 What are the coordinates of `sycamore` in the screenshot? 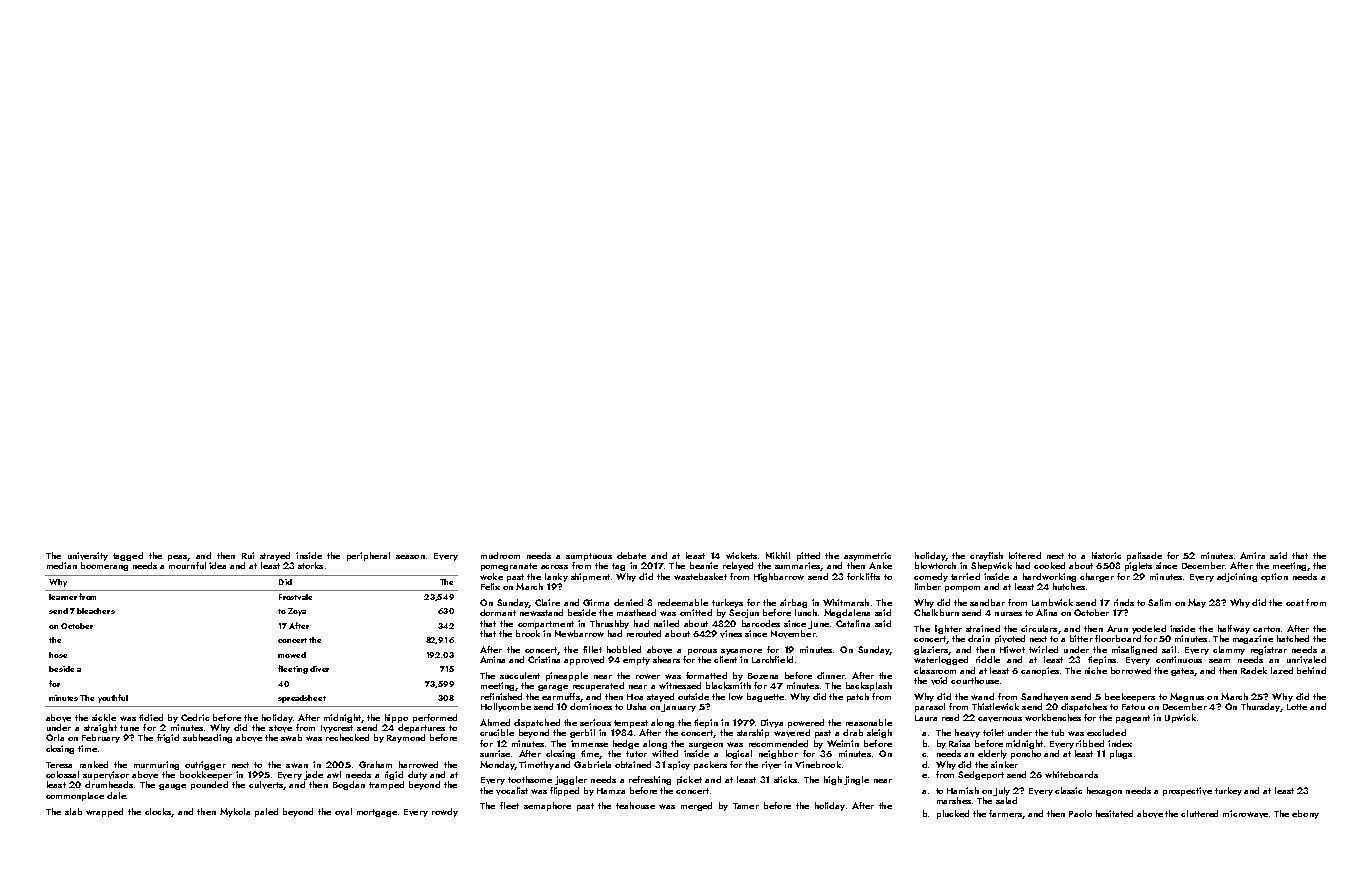 It's located at (741, 652).
